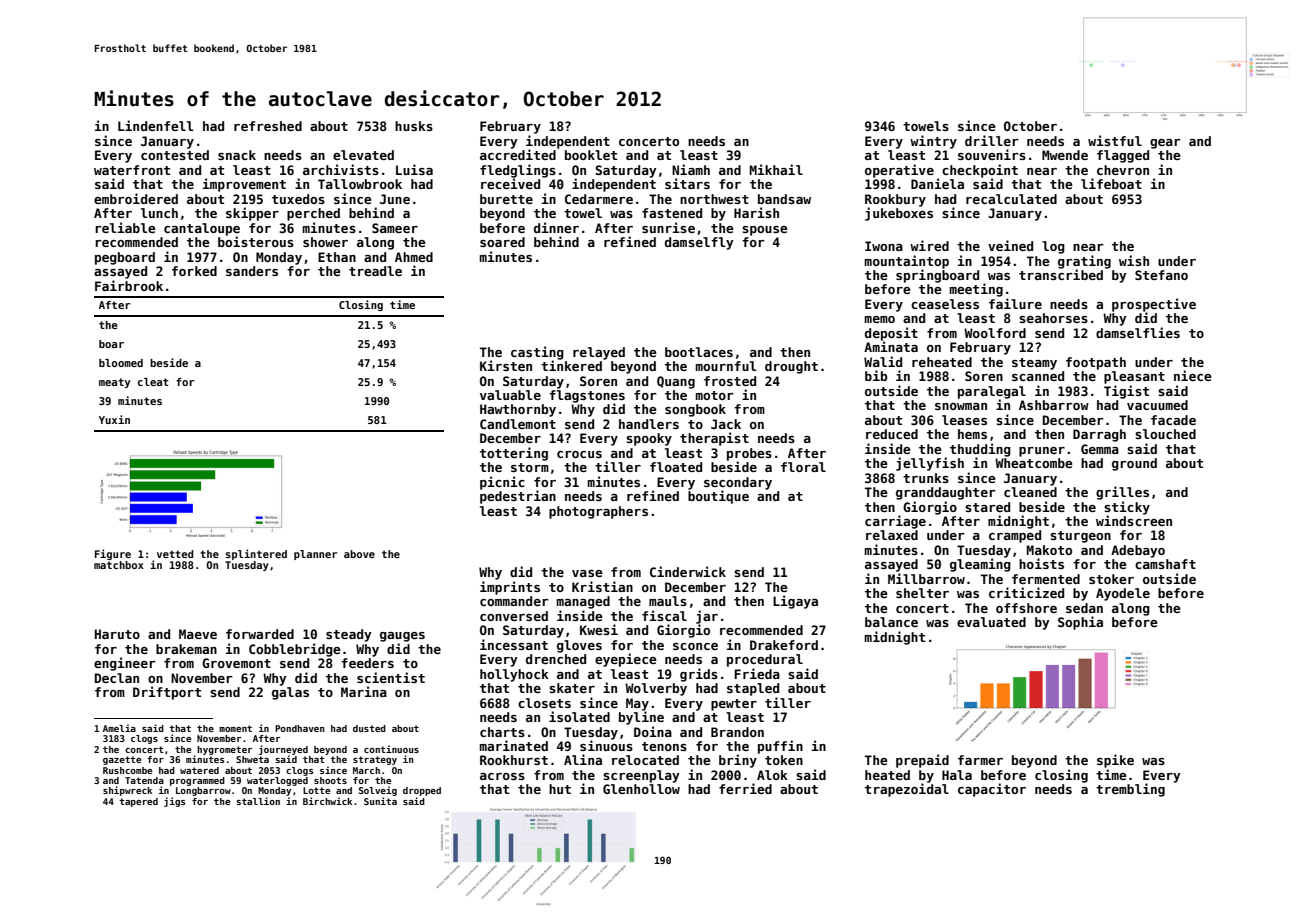 The height and width of the document is (924, 1308). What do you see at coordinates (641, 718) in the document?
I see `byline` at bounding box center [641, 718].
